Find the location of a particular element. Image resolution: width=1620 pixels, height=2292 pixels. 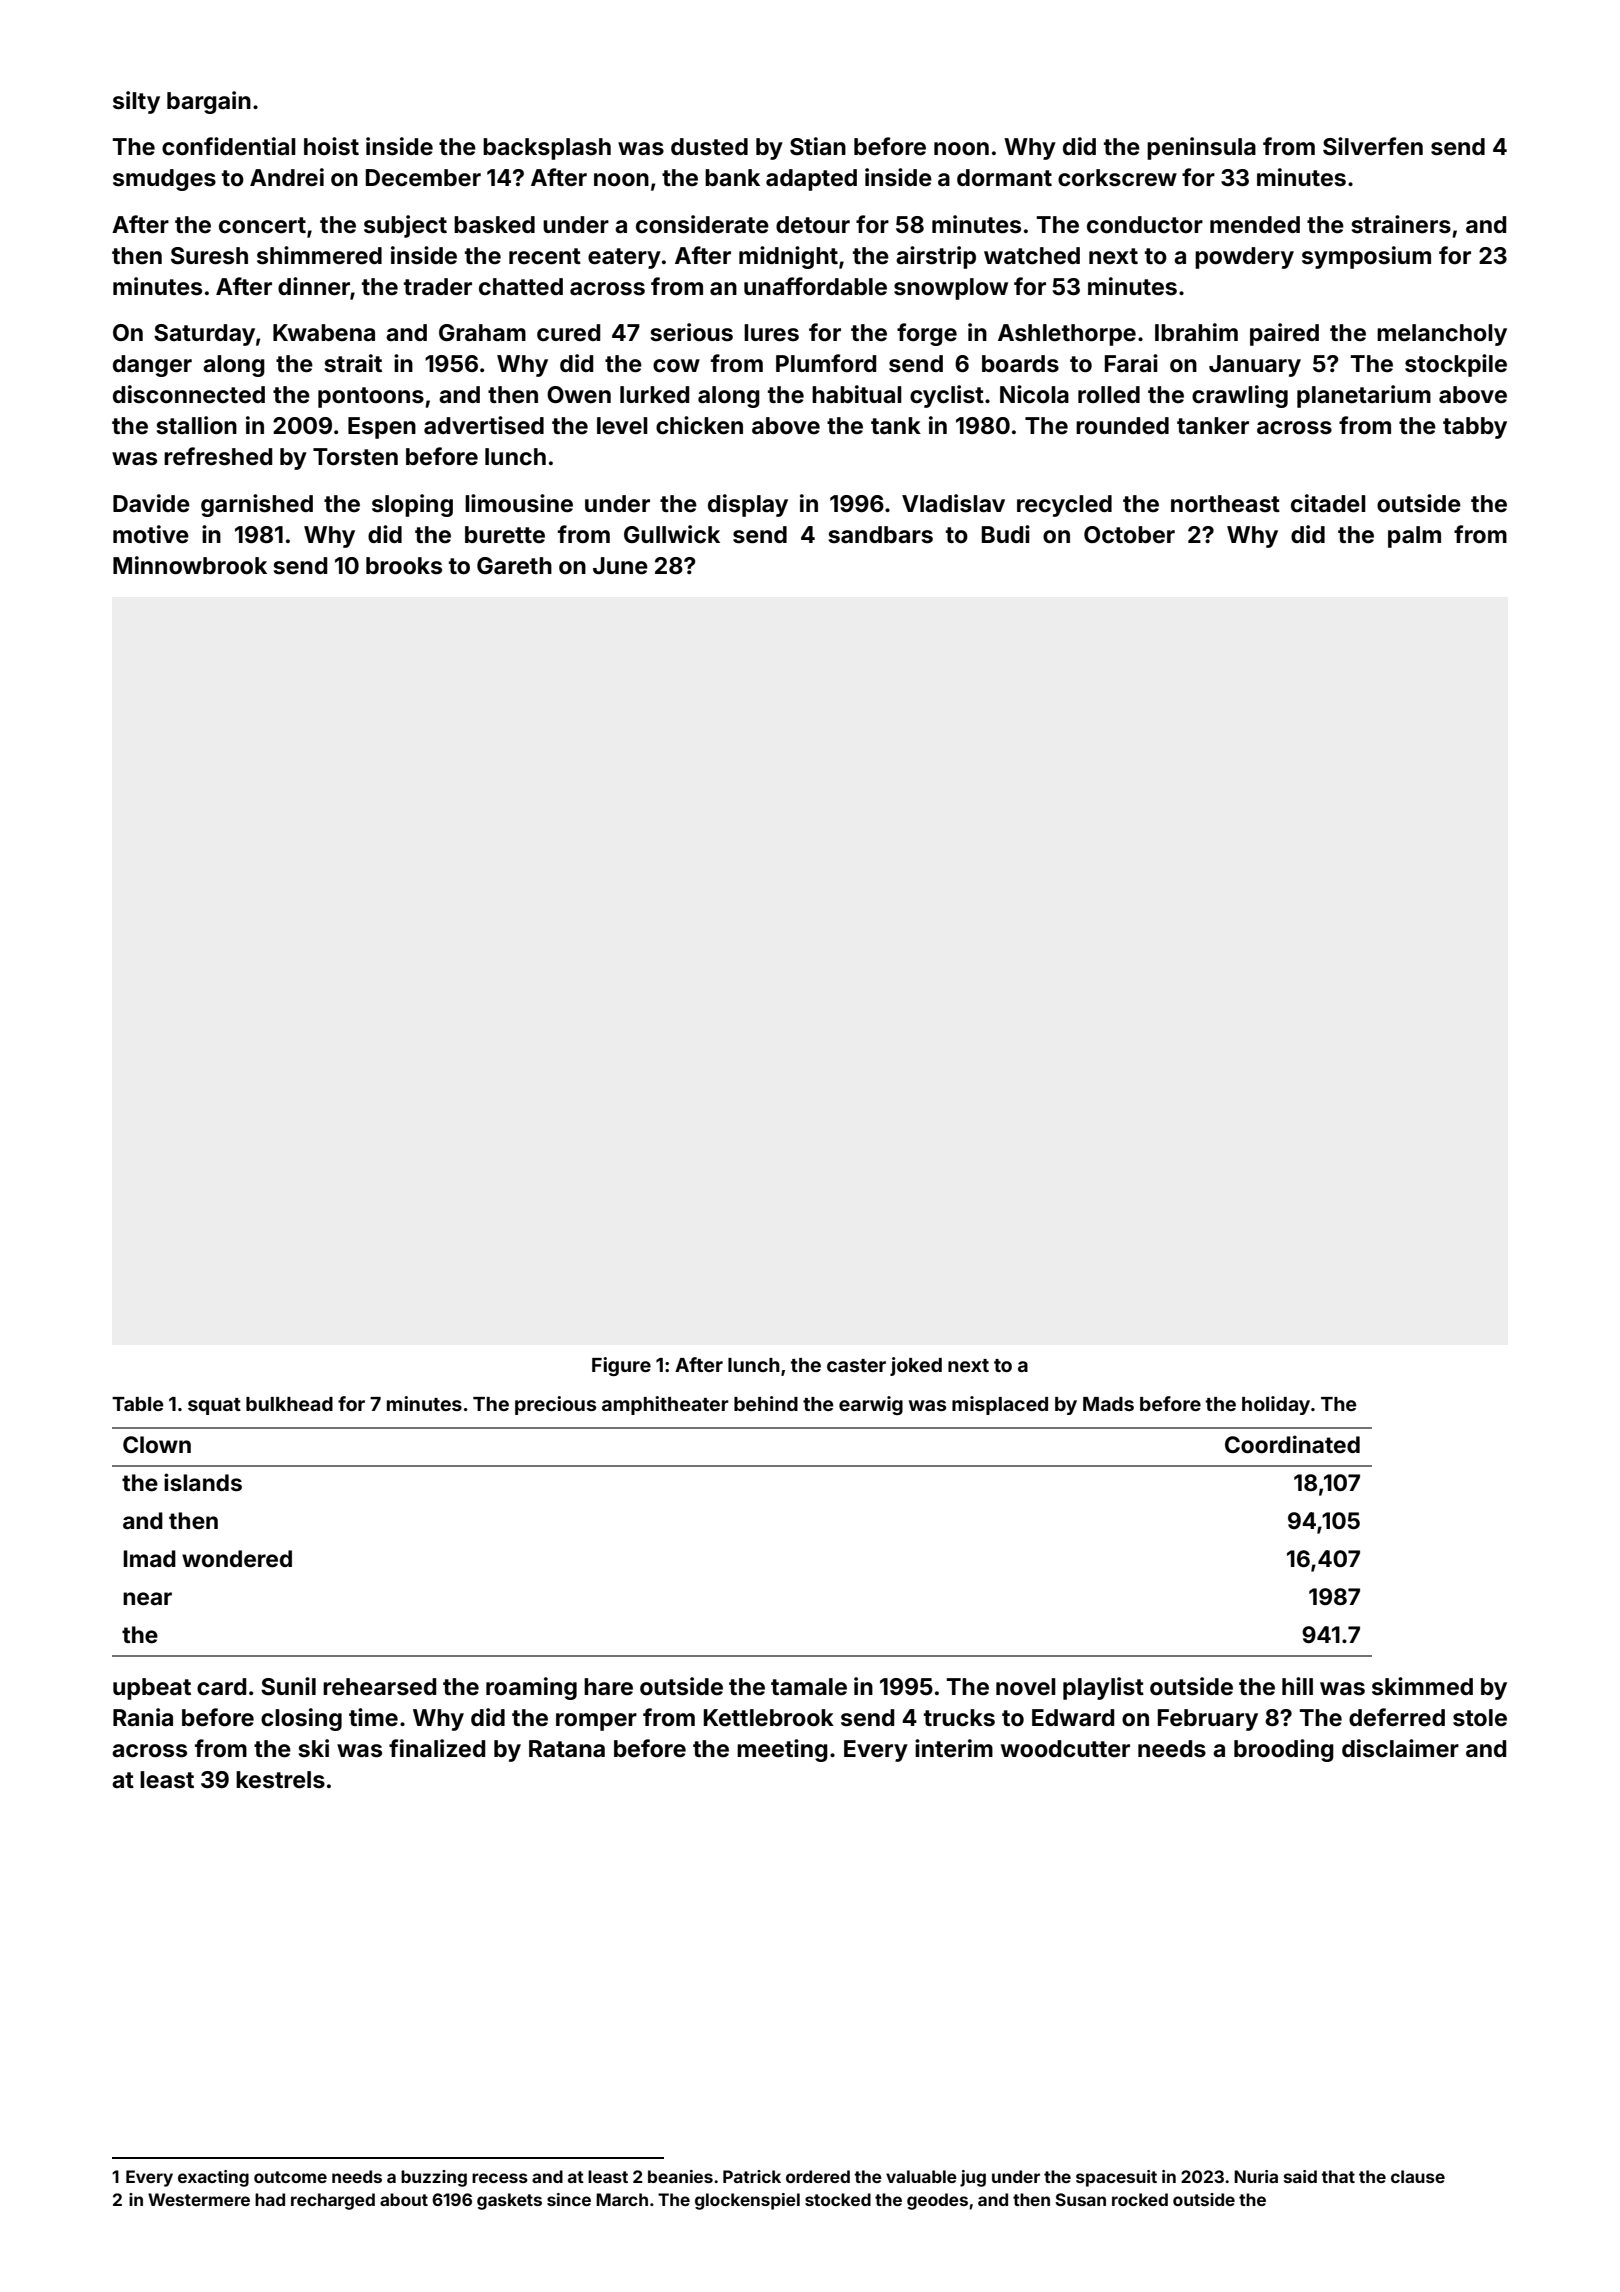

strainers is located at coordinates (1401, 224).
